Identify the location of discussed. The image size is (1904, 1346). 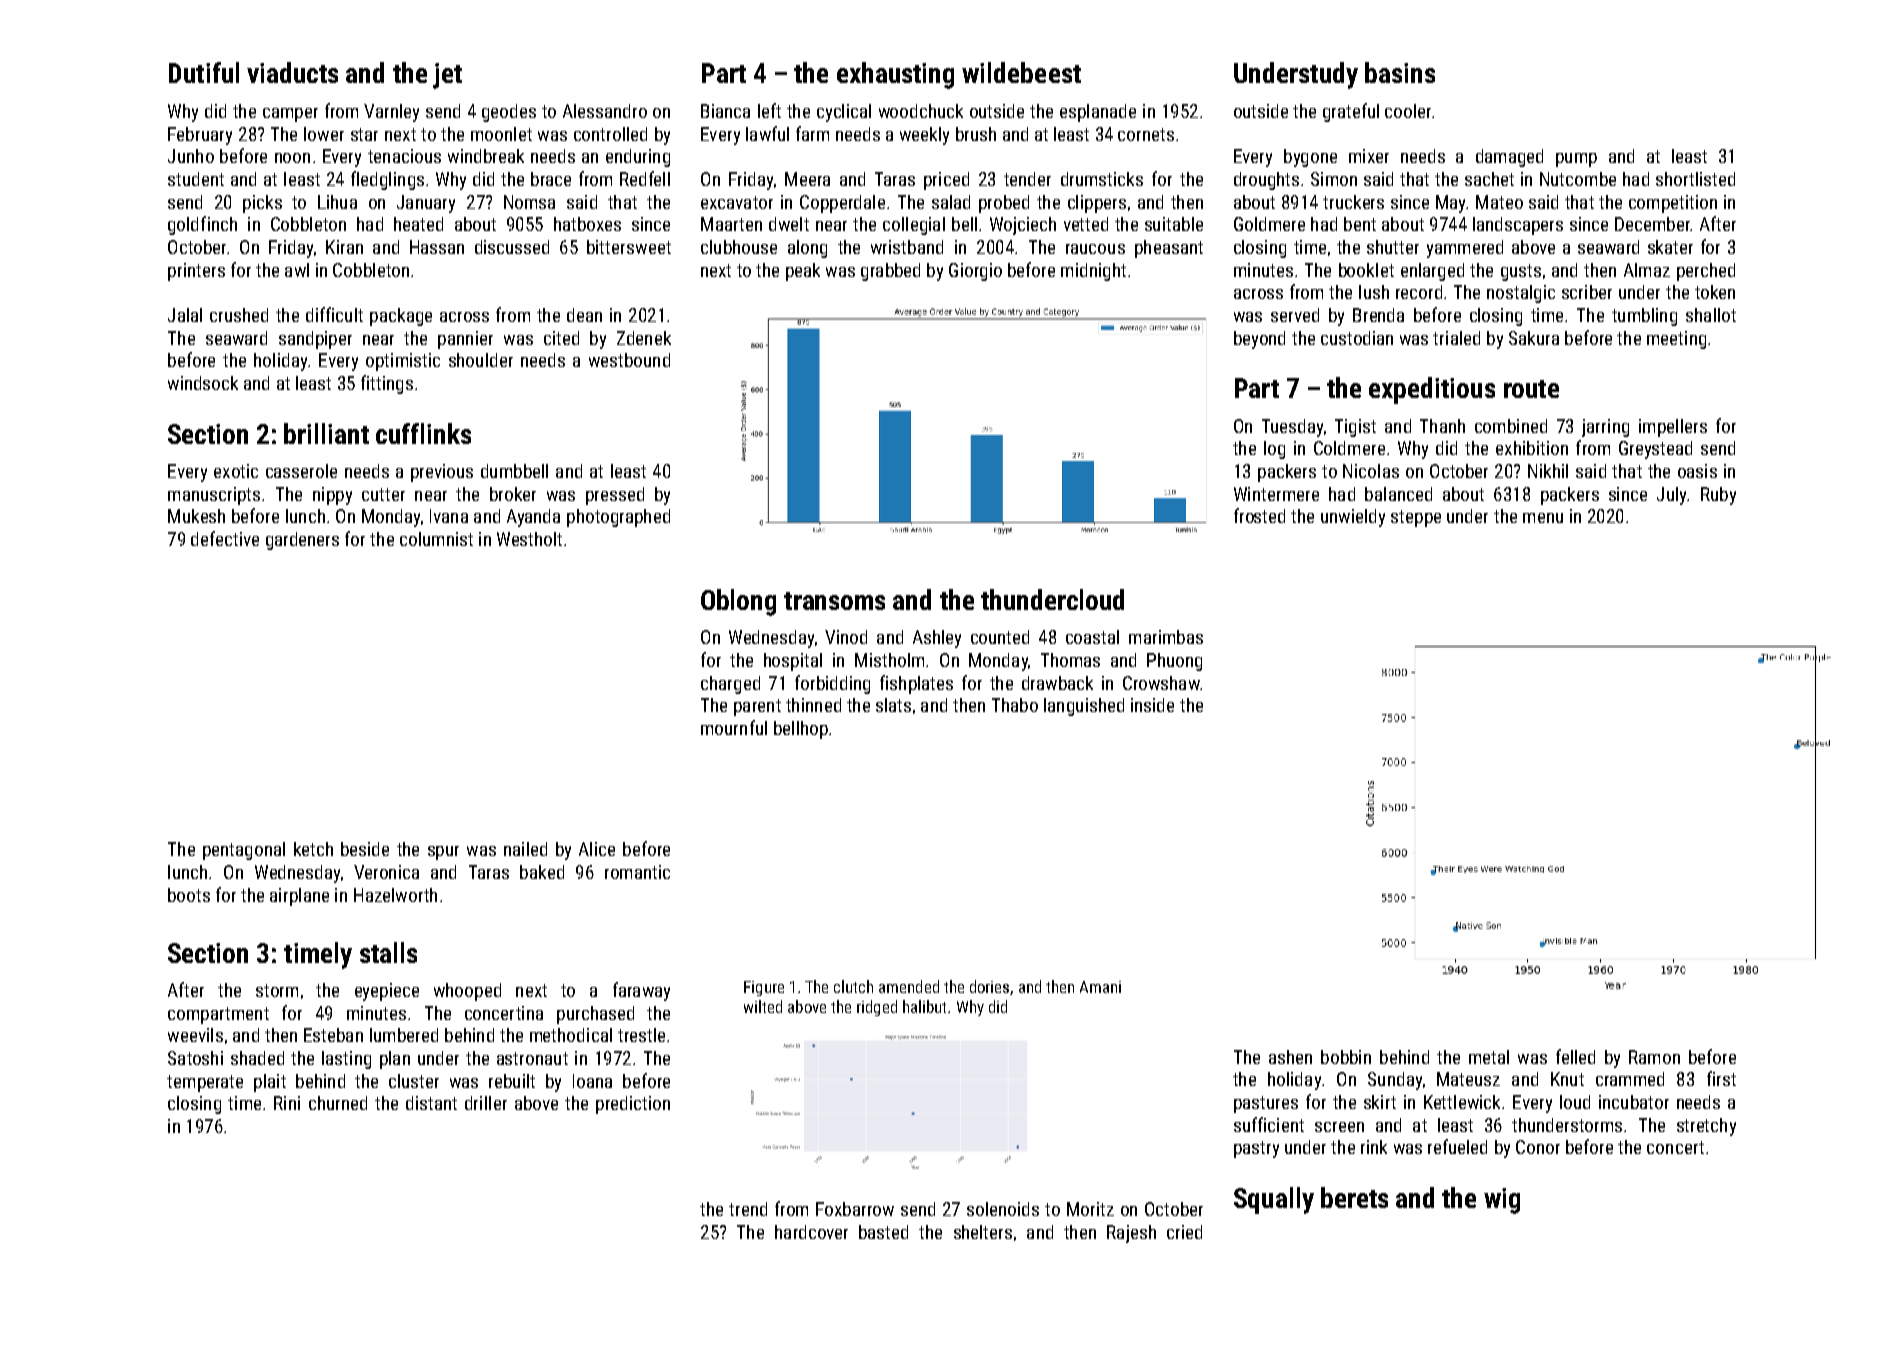
(512, 247).
